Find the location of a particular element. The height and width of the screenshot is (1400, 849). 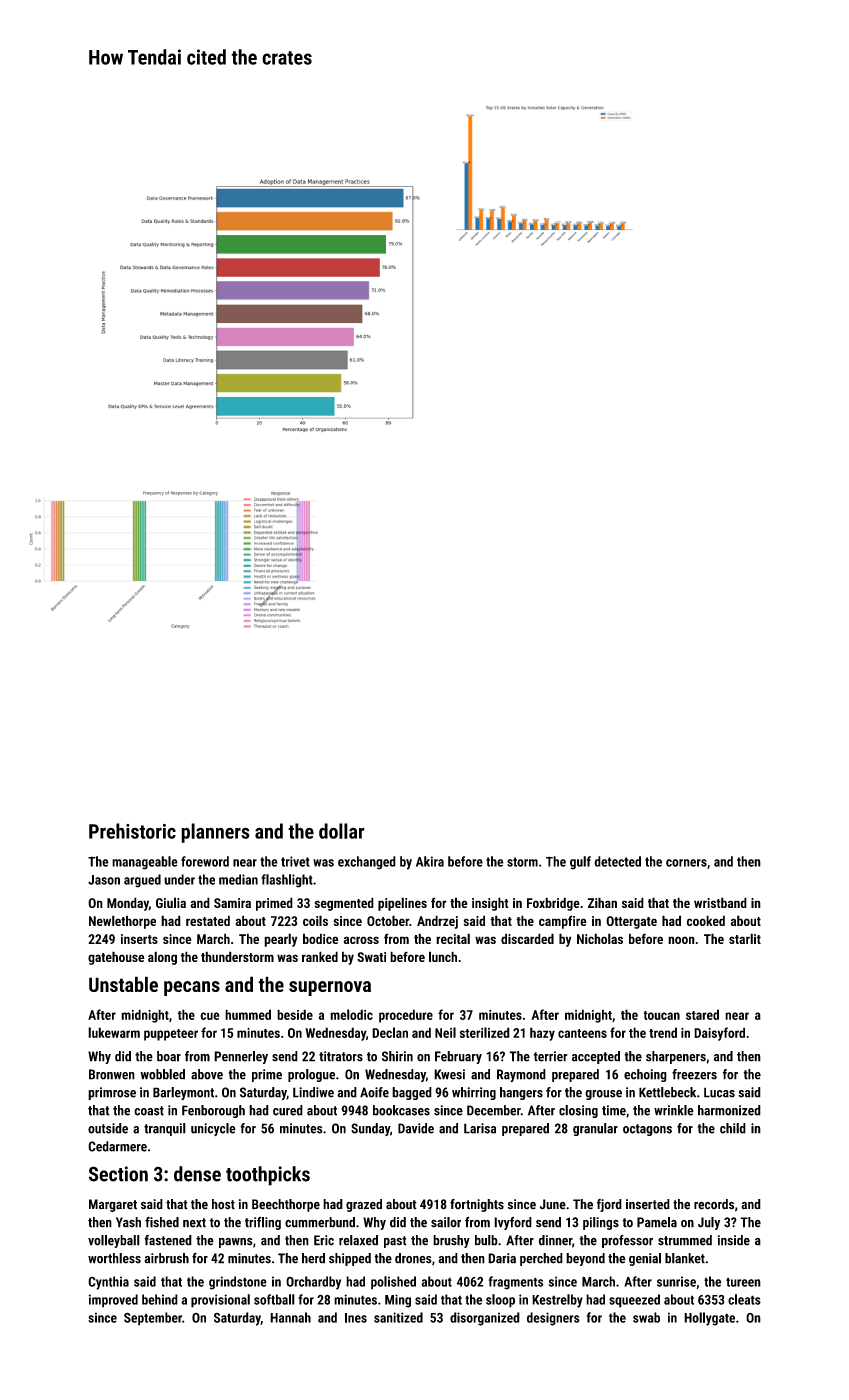

pearly is located at coordinates (281, 940).
